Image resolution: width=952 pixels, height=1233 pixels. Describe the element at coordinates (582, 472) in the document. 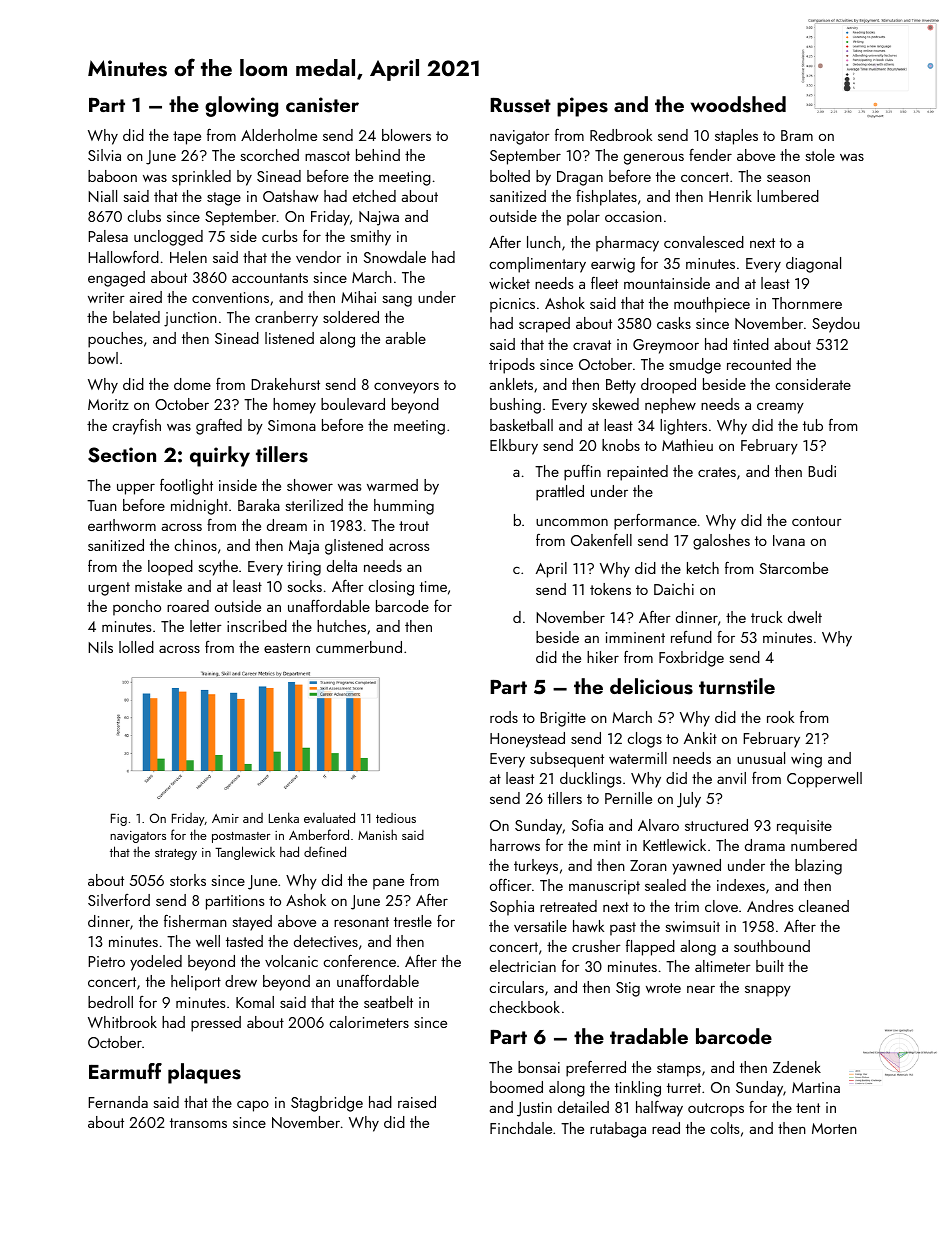

I see `puffin` at that location.
